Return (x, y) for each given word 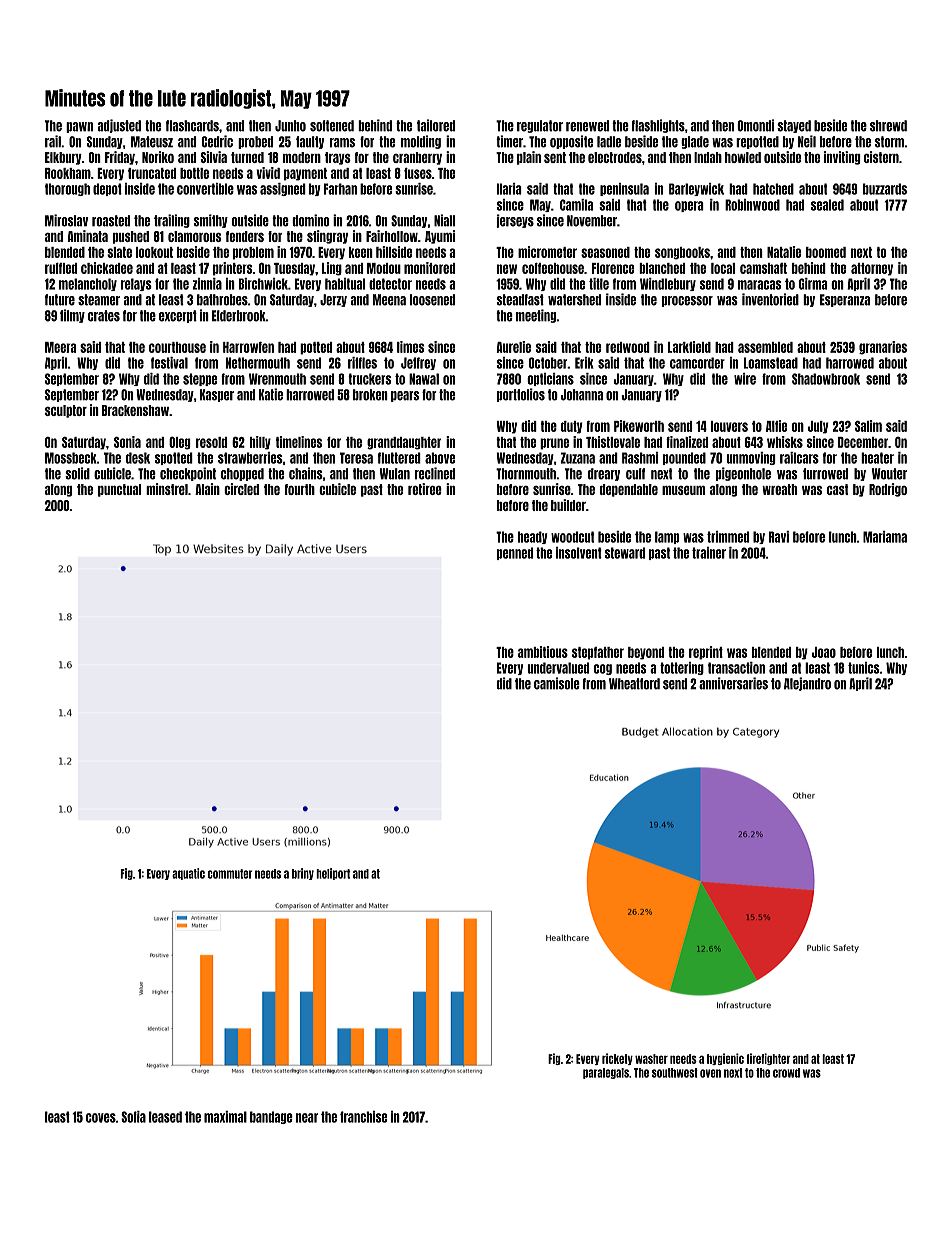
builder (568, 505)
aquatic (188, 874)
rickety (617, 1059)
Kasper (217, 395)
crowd (786, 1073)
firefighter (768, 1059)
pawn (79, 127)
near (307, 1118)
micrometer (547, 252)
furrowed (825, 474)
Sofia (133, 1117)
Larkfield (689, 347)
